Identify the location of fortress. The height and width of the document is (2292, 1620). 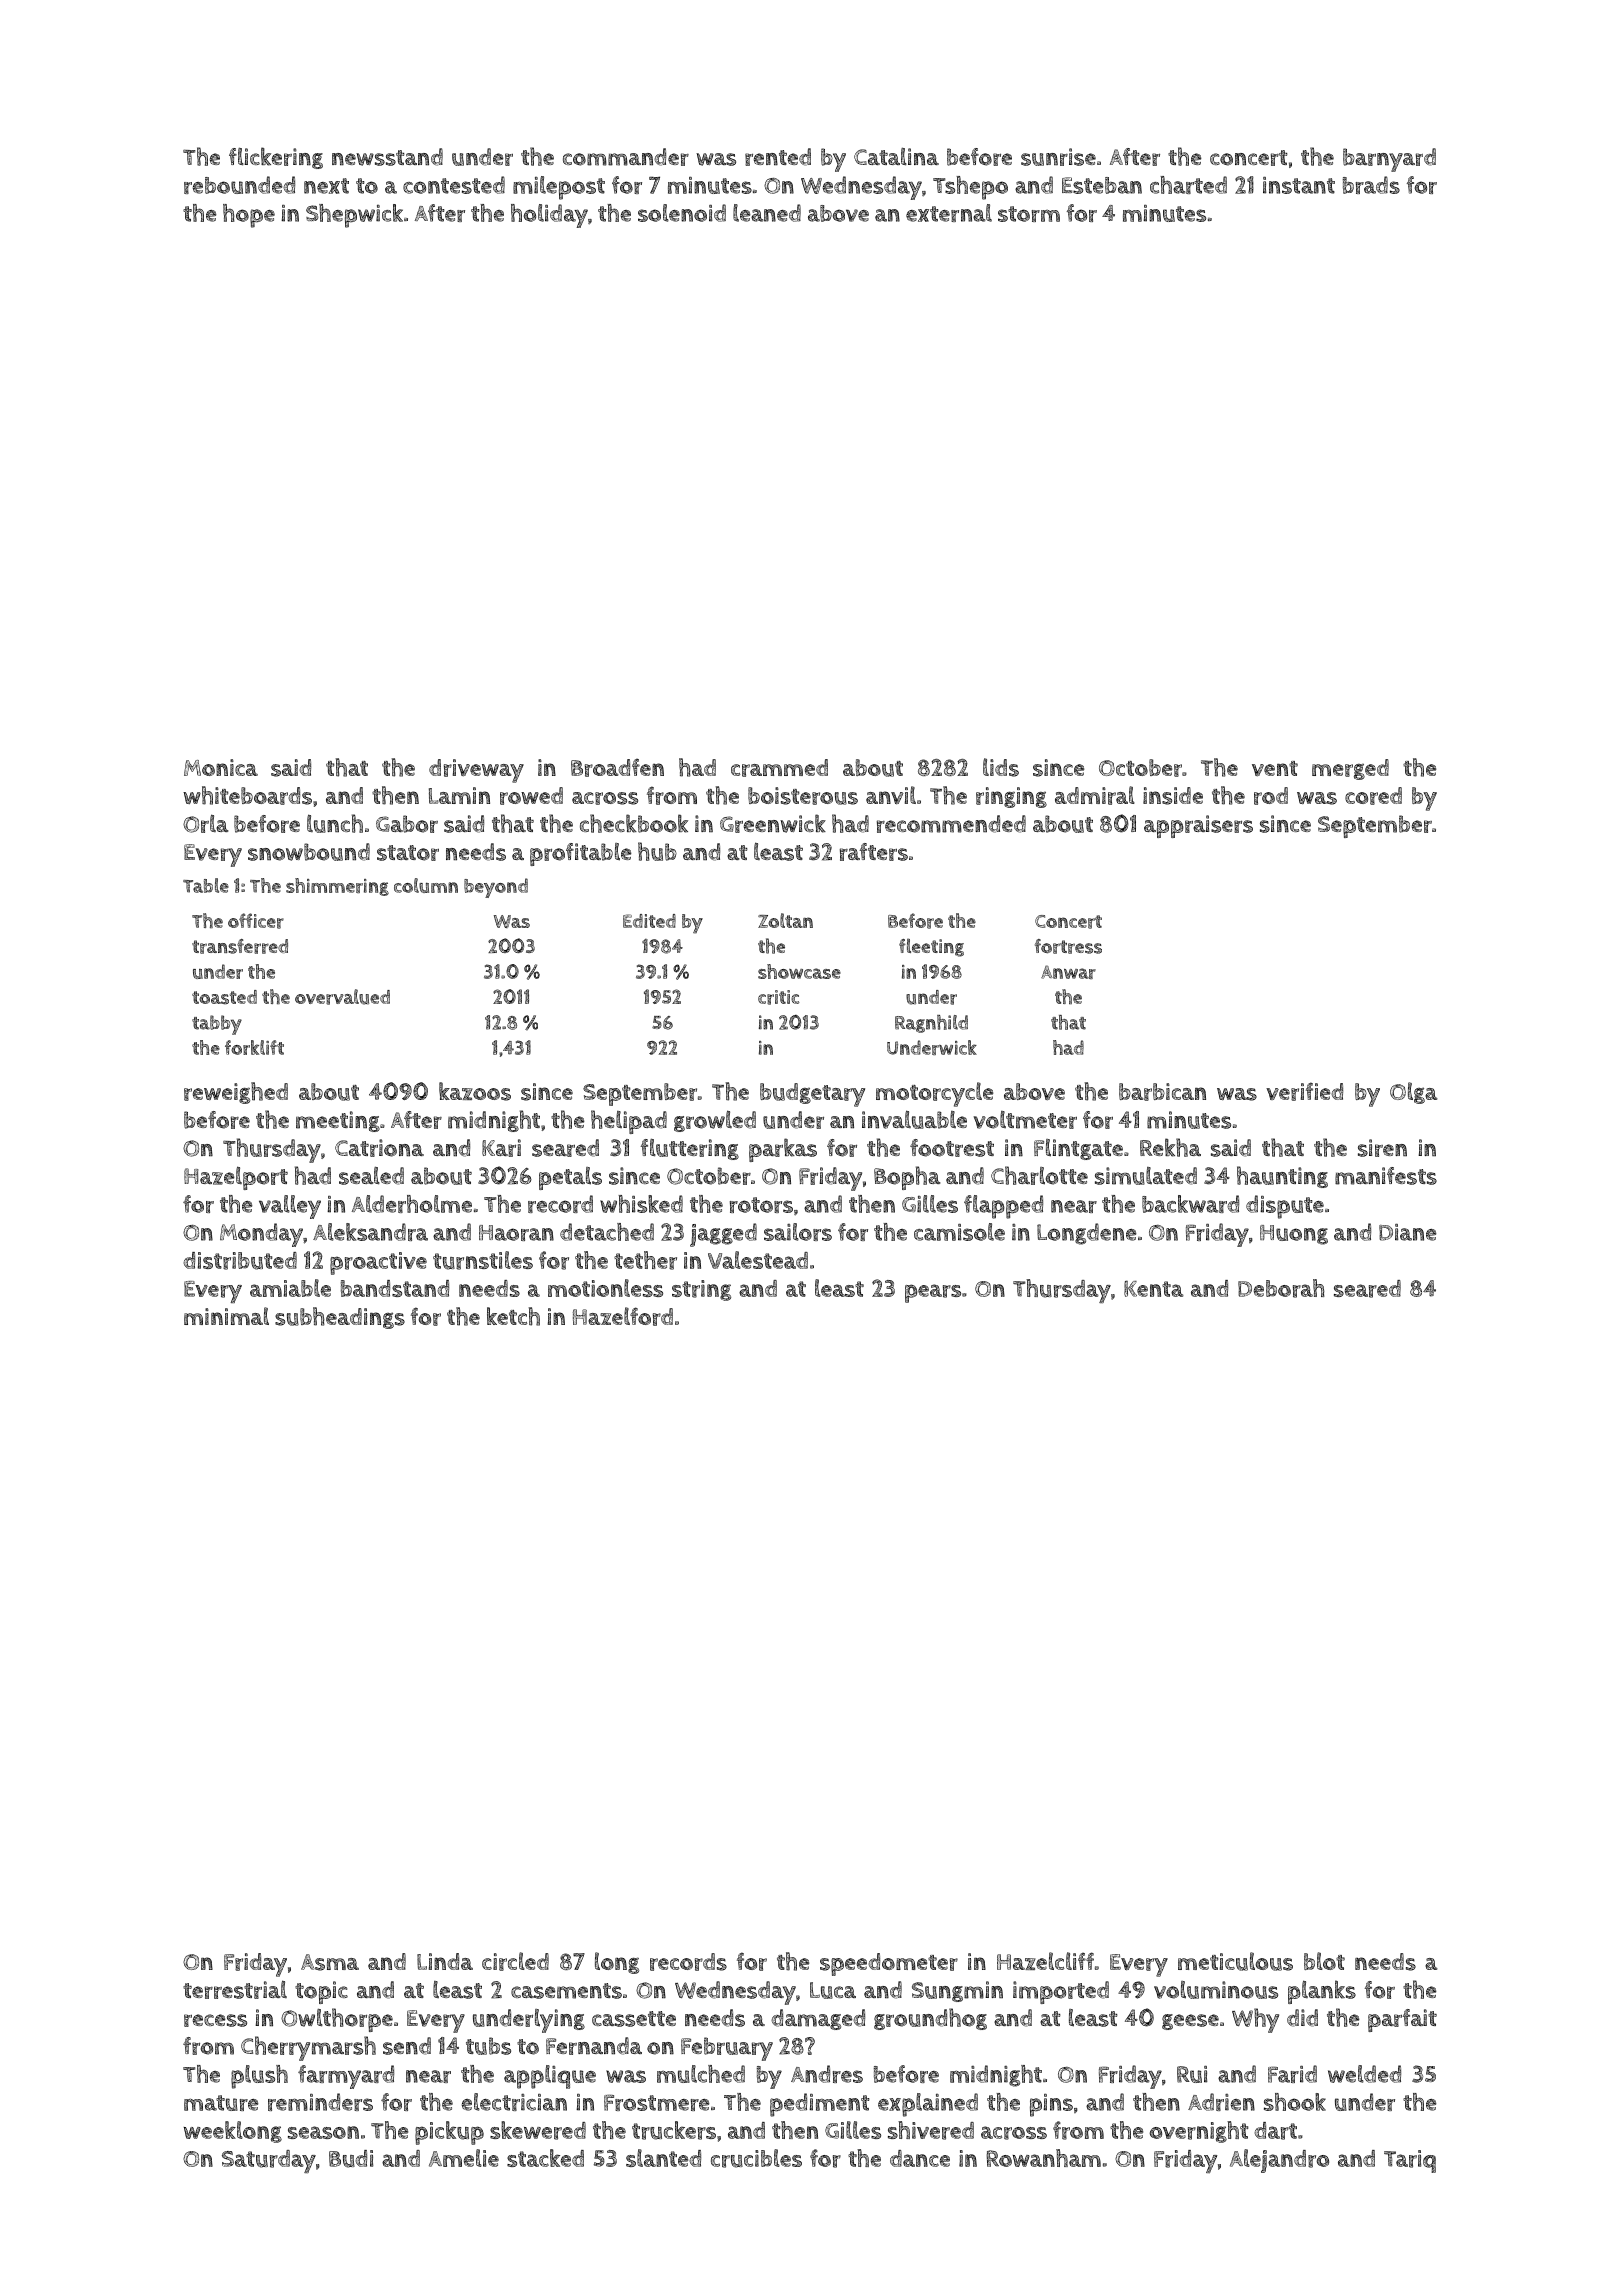
(1068, 946).
